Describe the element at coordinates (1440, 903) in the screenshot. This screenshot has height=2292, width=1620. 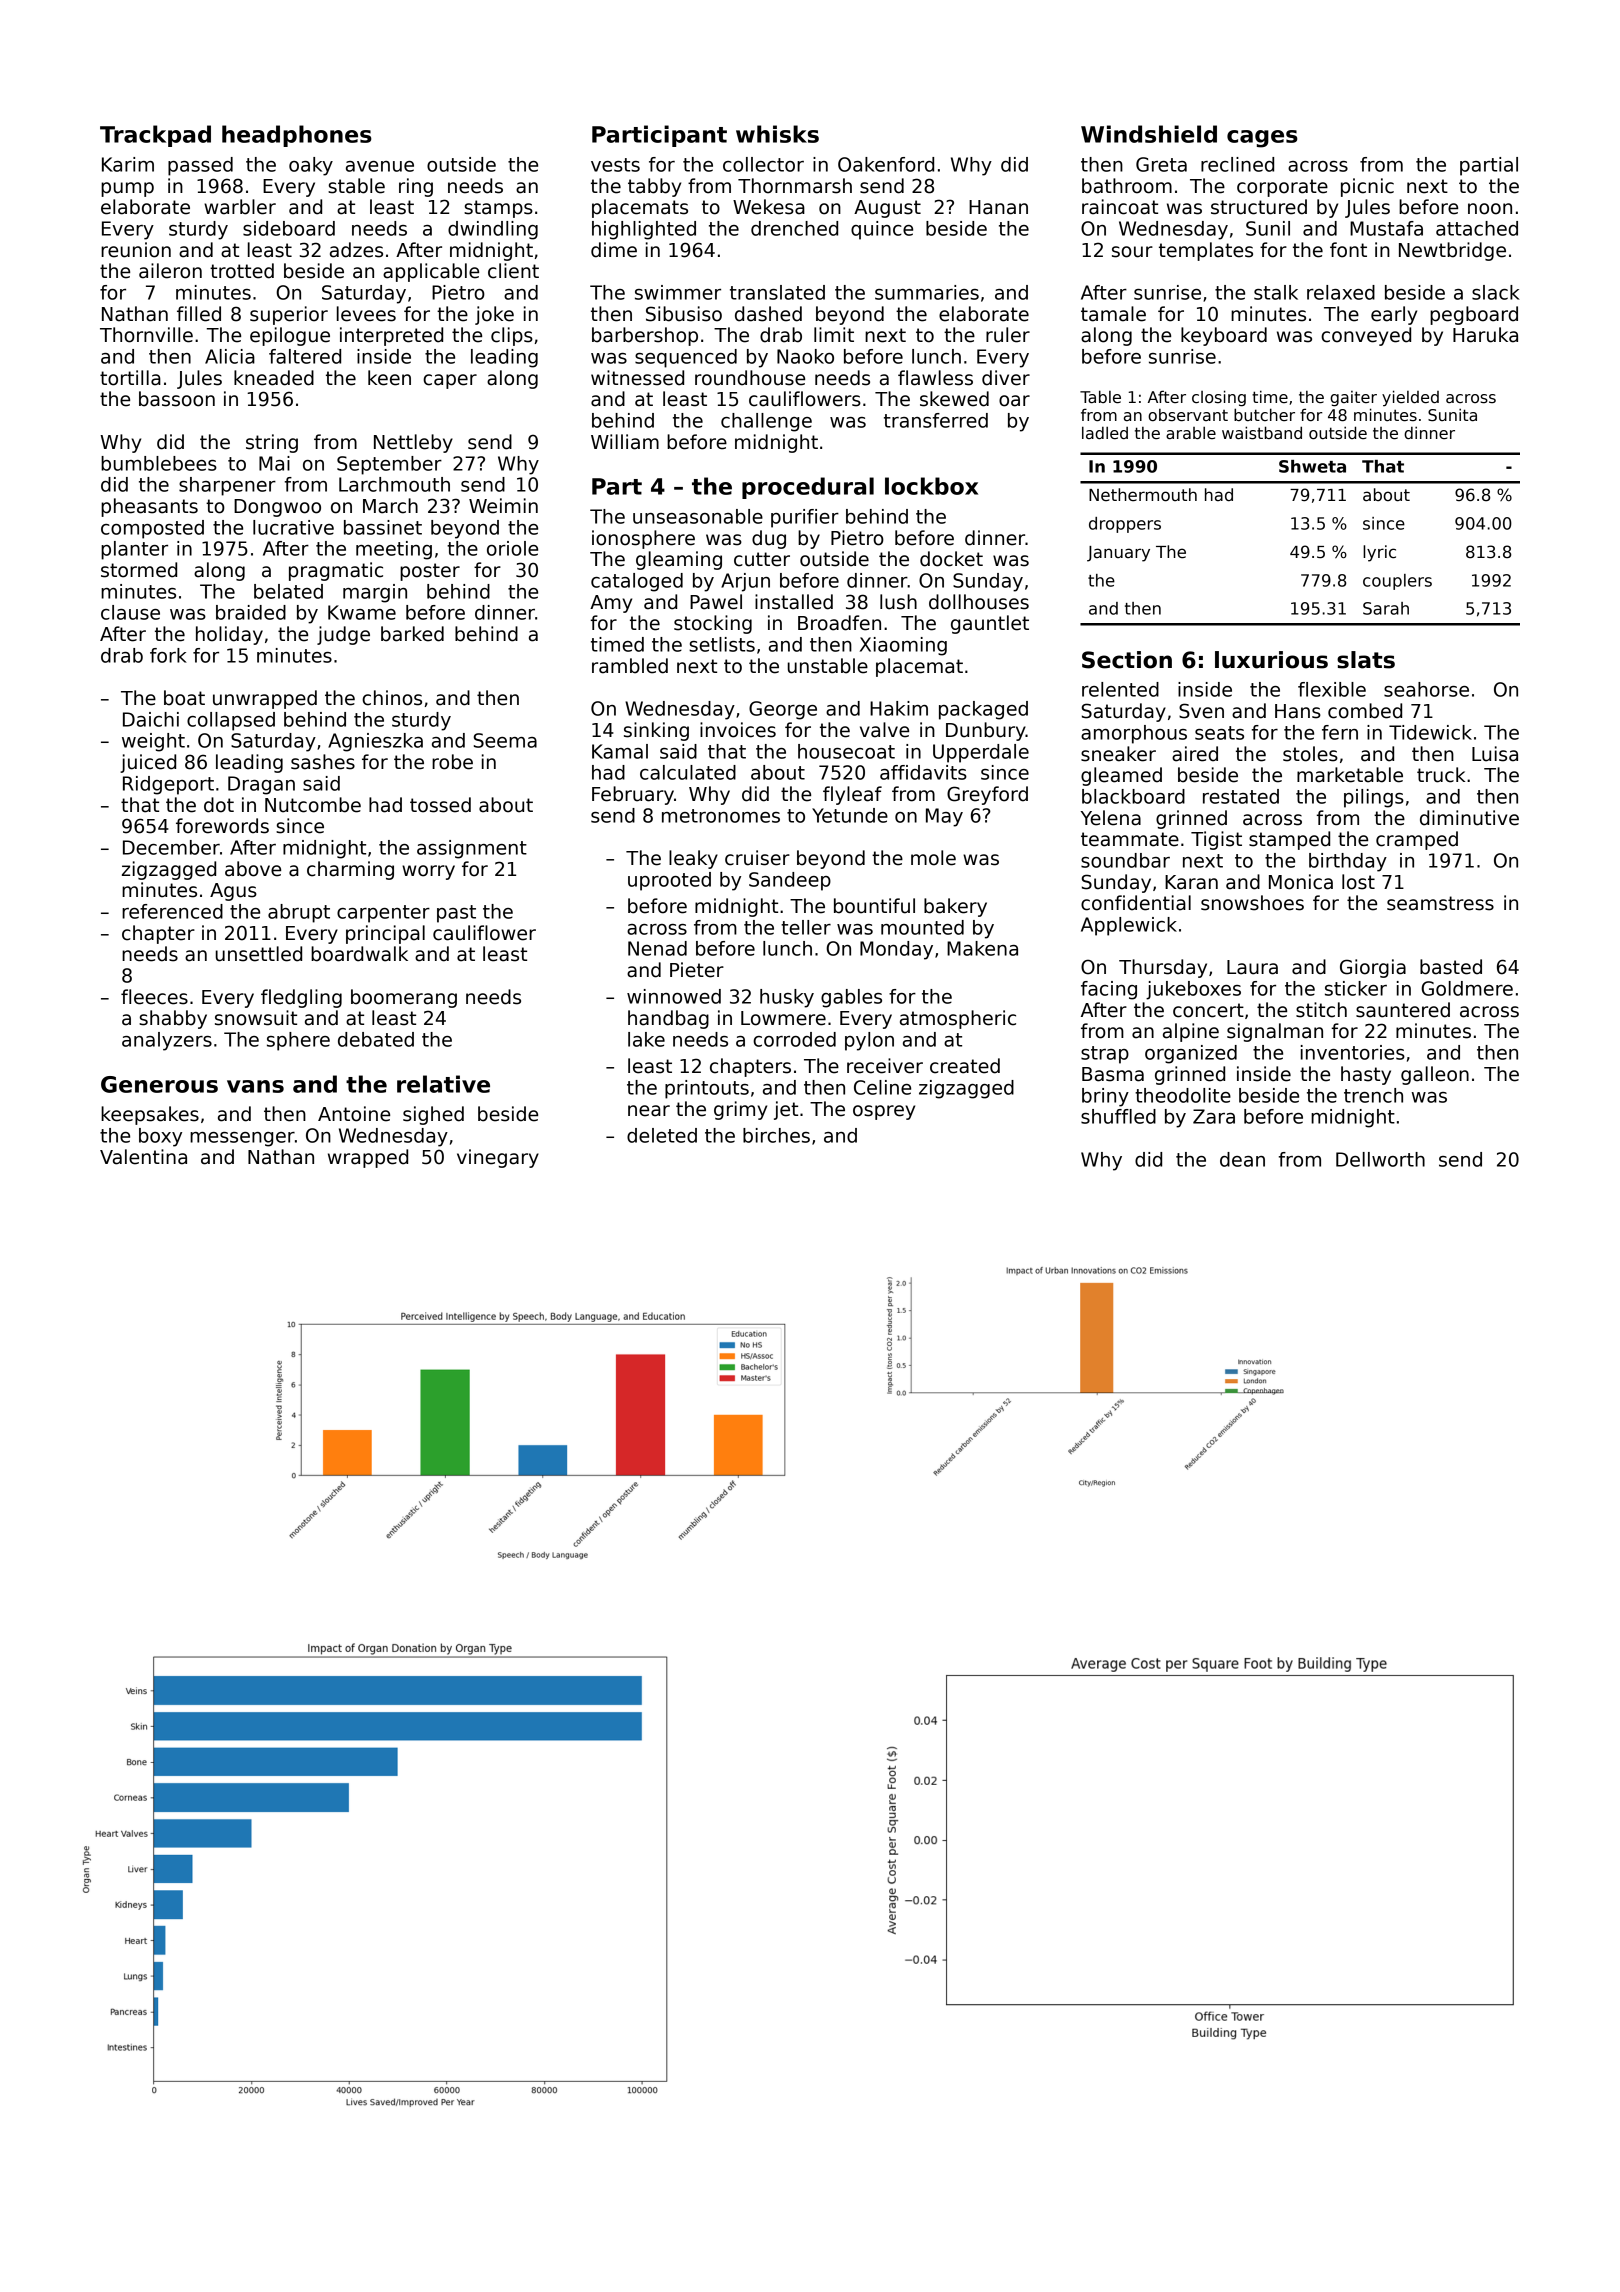
I see `seamstress` at that location.
